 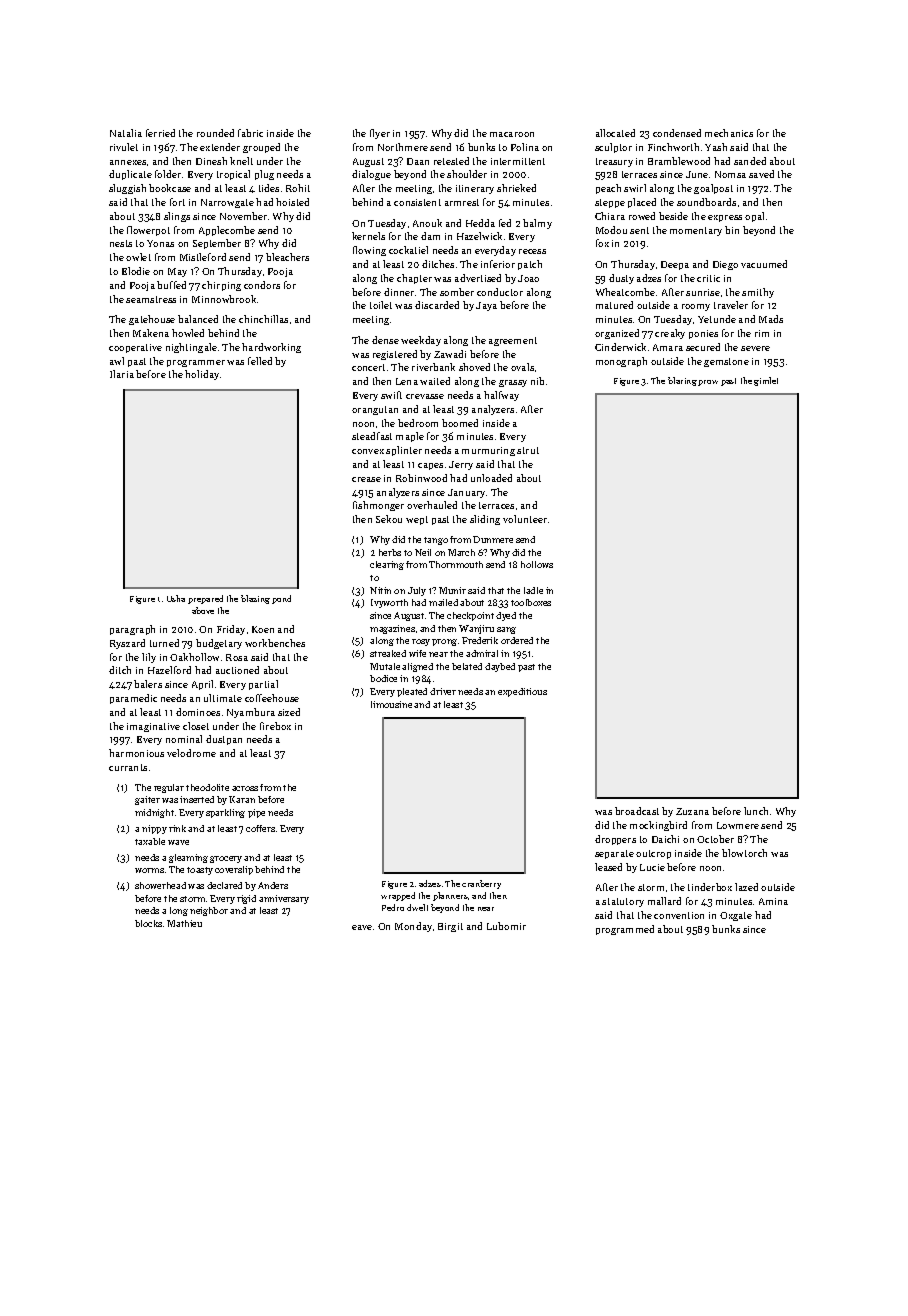 I want to click on Neil, so click(x=423, y=552).
